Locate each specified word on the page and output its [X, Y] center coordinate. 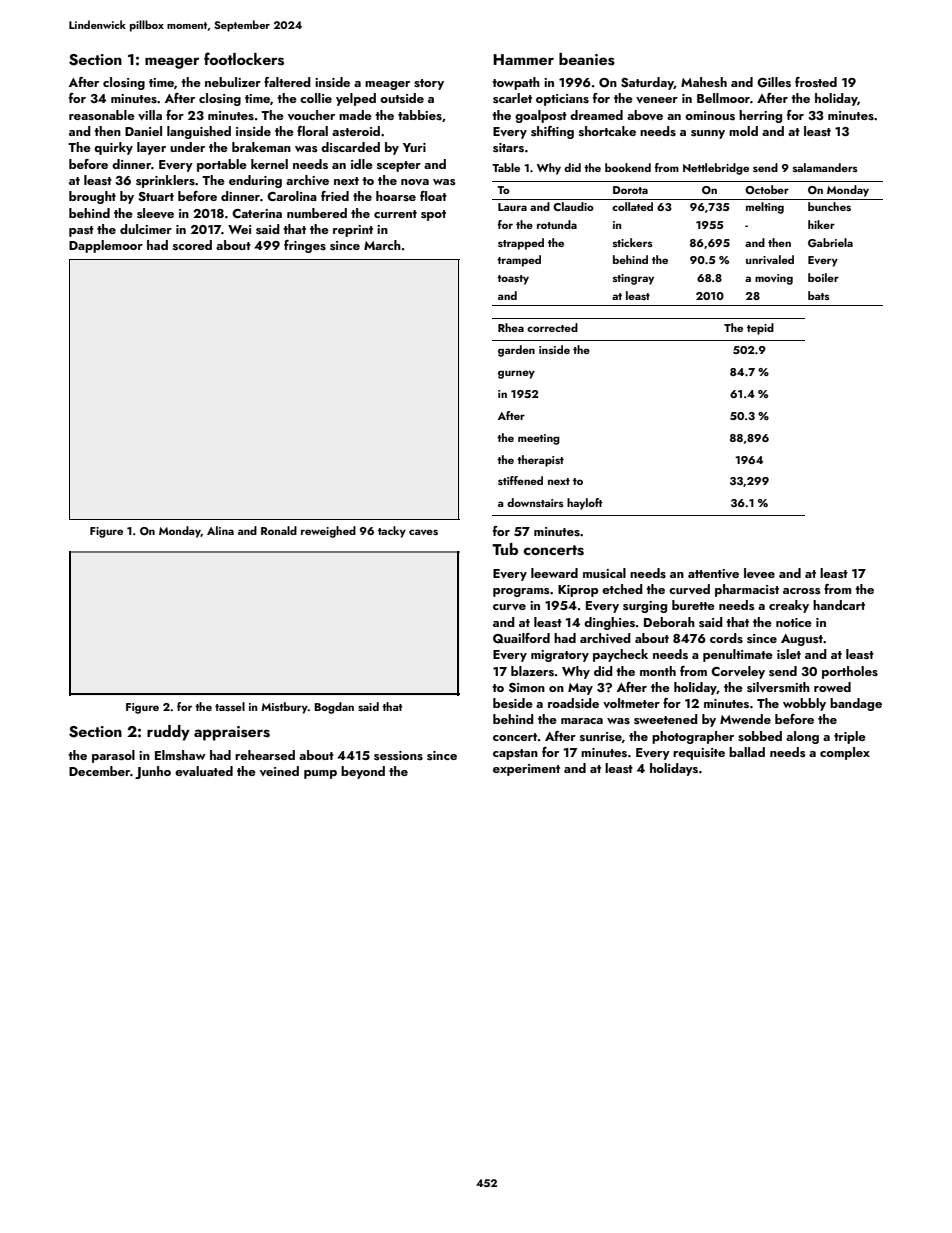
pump [320, 774]
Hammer [523, 59]
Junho [153, 772]
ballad [747, 752]
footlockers [244, 59]
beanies [587, 59]
